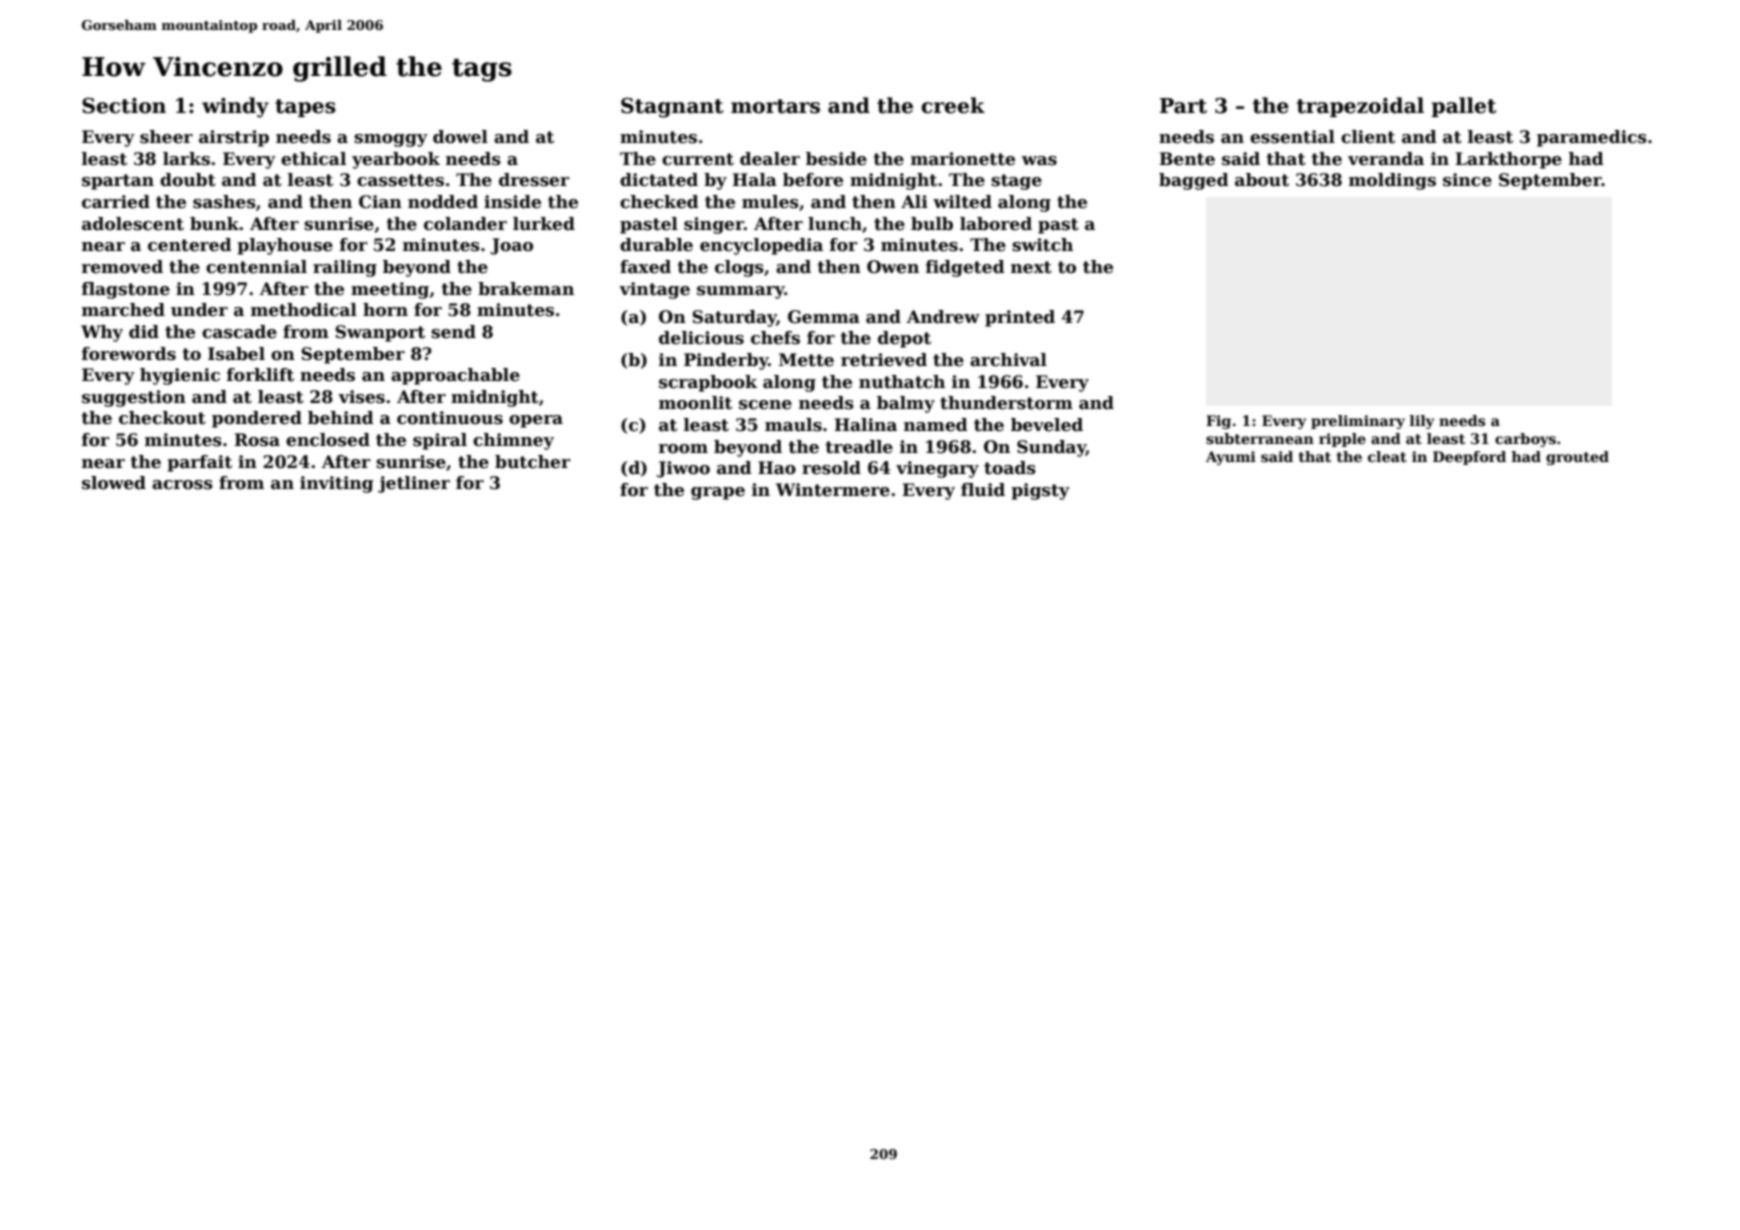 The height and width of the screenshot is (1230, 1740). I want to click on encyclopedia, so click(761, 246).
